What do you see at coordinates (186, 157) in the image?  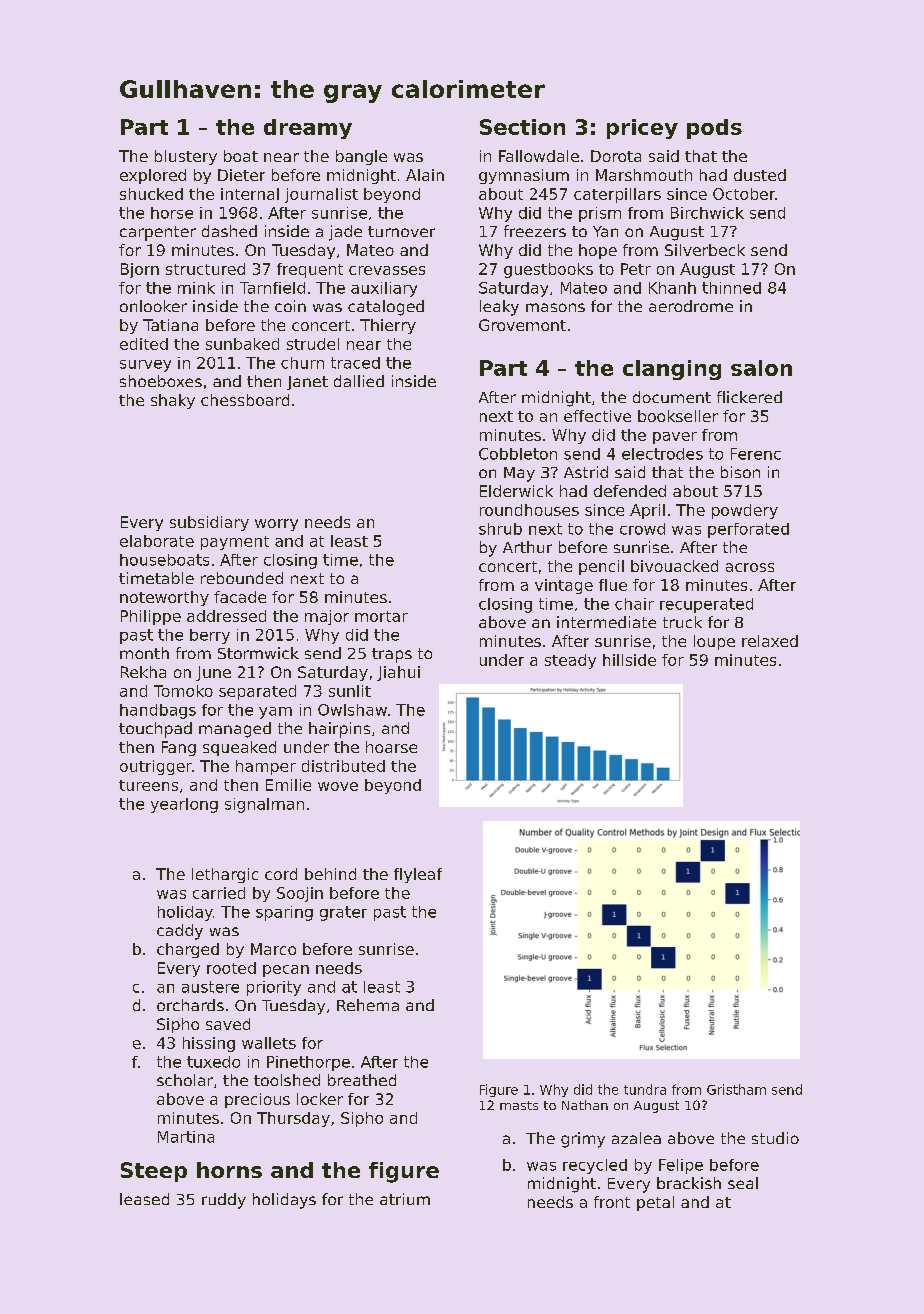 I see `blustery` at bounding box center [186, 157].
